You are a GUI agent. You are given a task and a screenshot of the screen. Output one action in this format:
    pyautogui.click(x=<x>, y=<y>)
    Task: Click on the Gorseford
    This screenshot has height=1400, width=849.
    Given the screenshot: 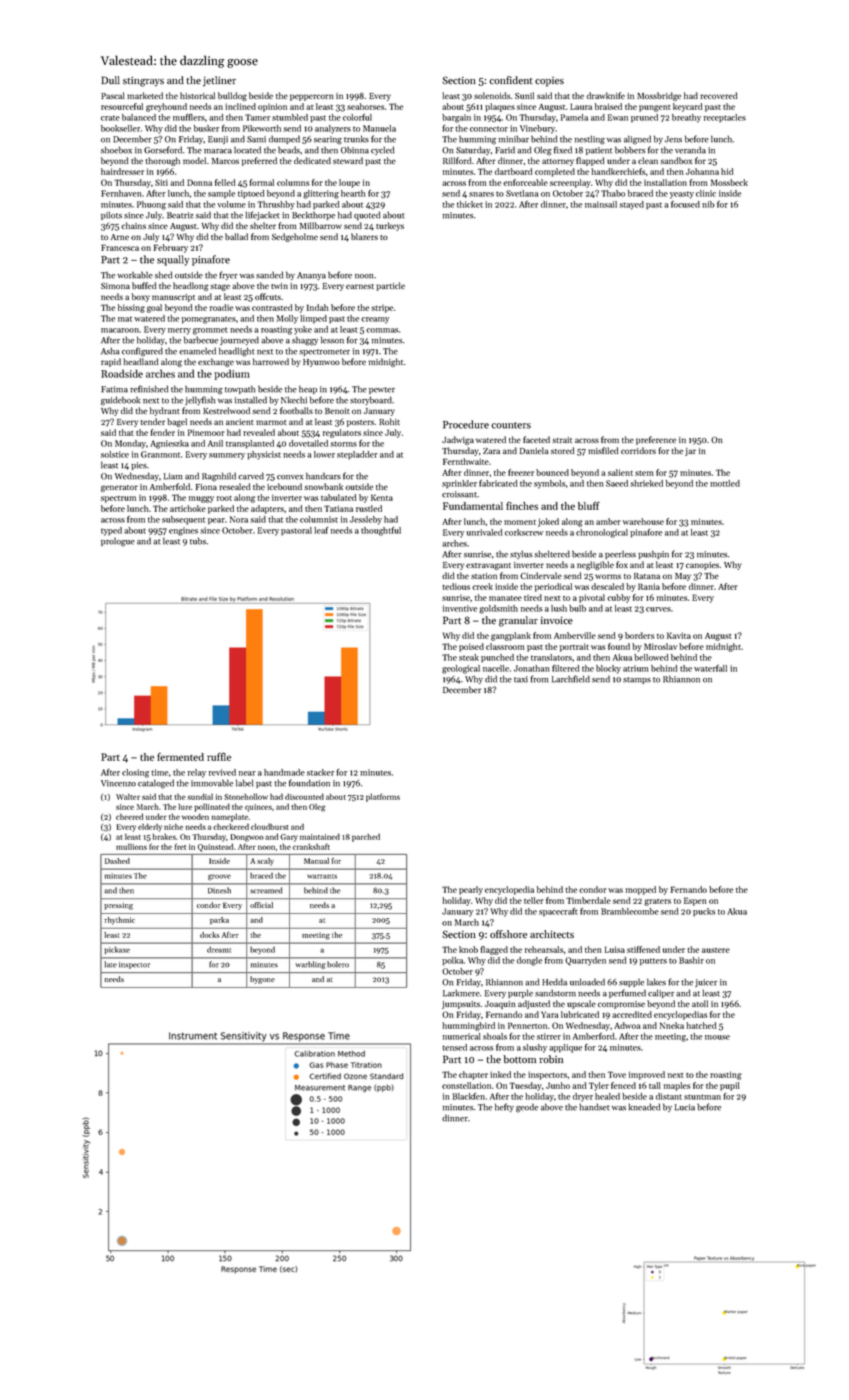 What is the action you would take?
    pyautogui.click(x=163, y=150)
